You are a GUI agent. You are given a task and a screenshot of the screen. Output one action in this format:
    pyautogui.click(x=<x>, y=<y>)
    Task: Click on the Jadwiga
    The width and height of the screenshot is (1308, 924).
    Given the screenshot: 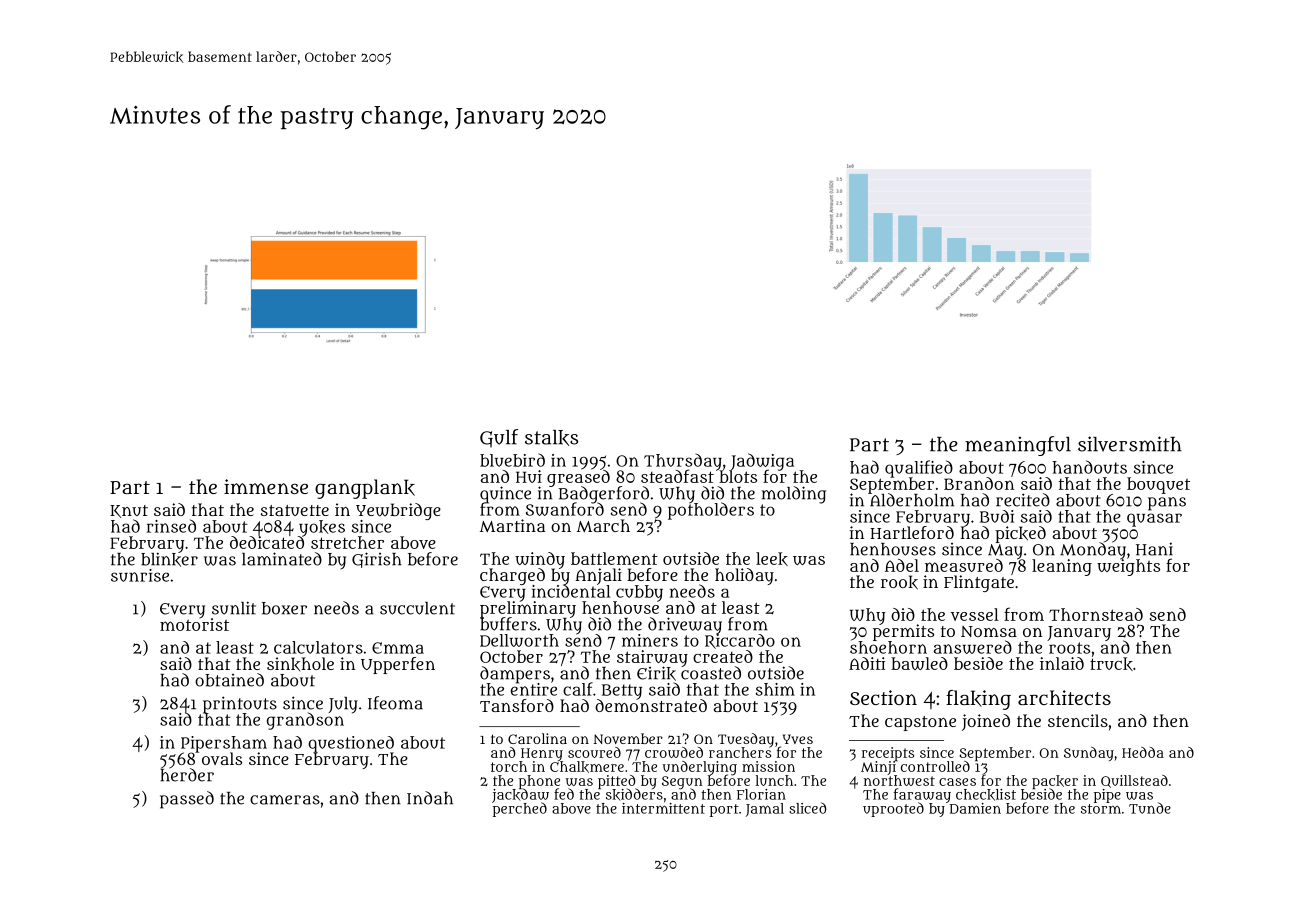 What is the action you would take?
    pyautogui.click(x=762, y=461)
